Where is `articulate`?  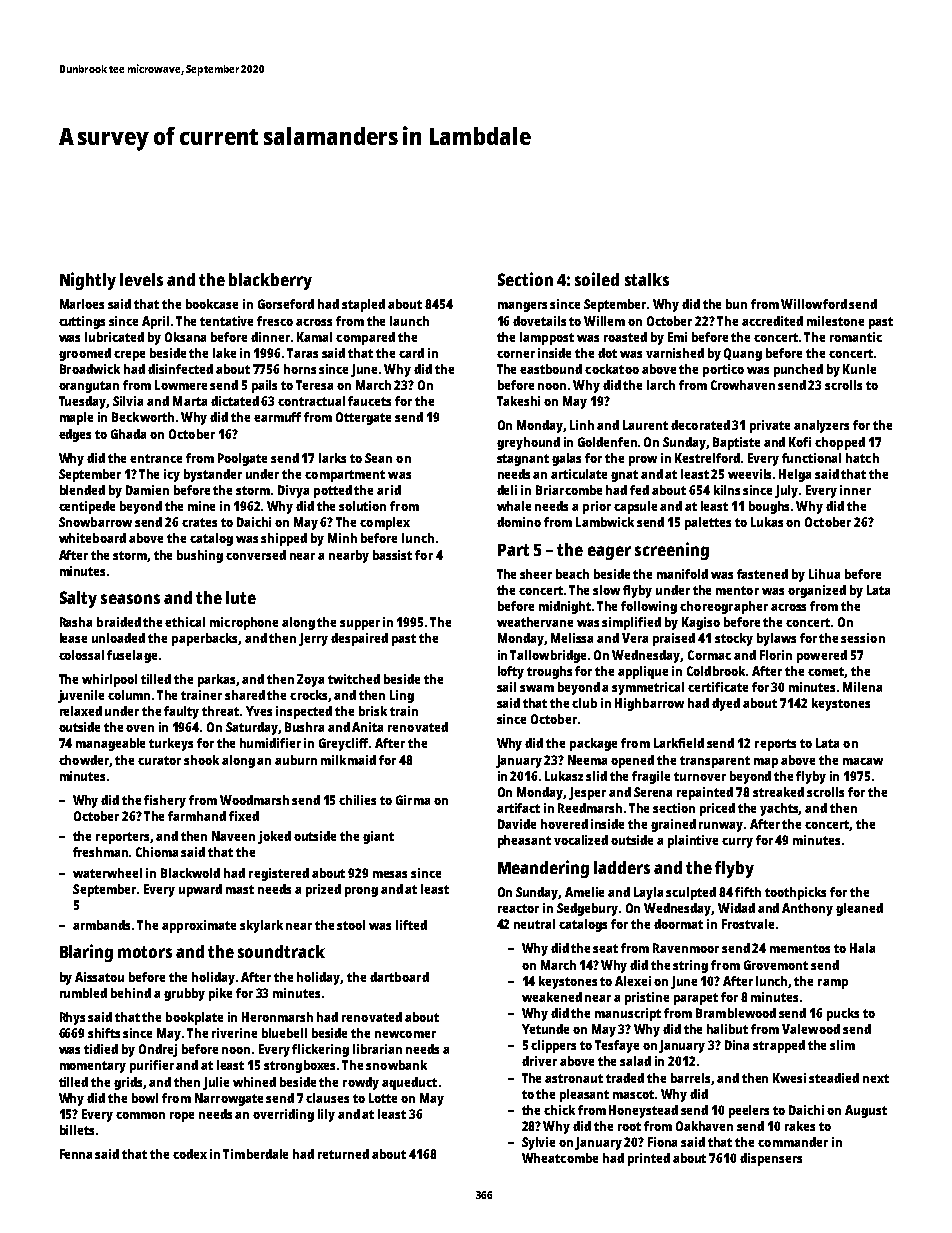 articulate is located at coordinates (579, 474).
